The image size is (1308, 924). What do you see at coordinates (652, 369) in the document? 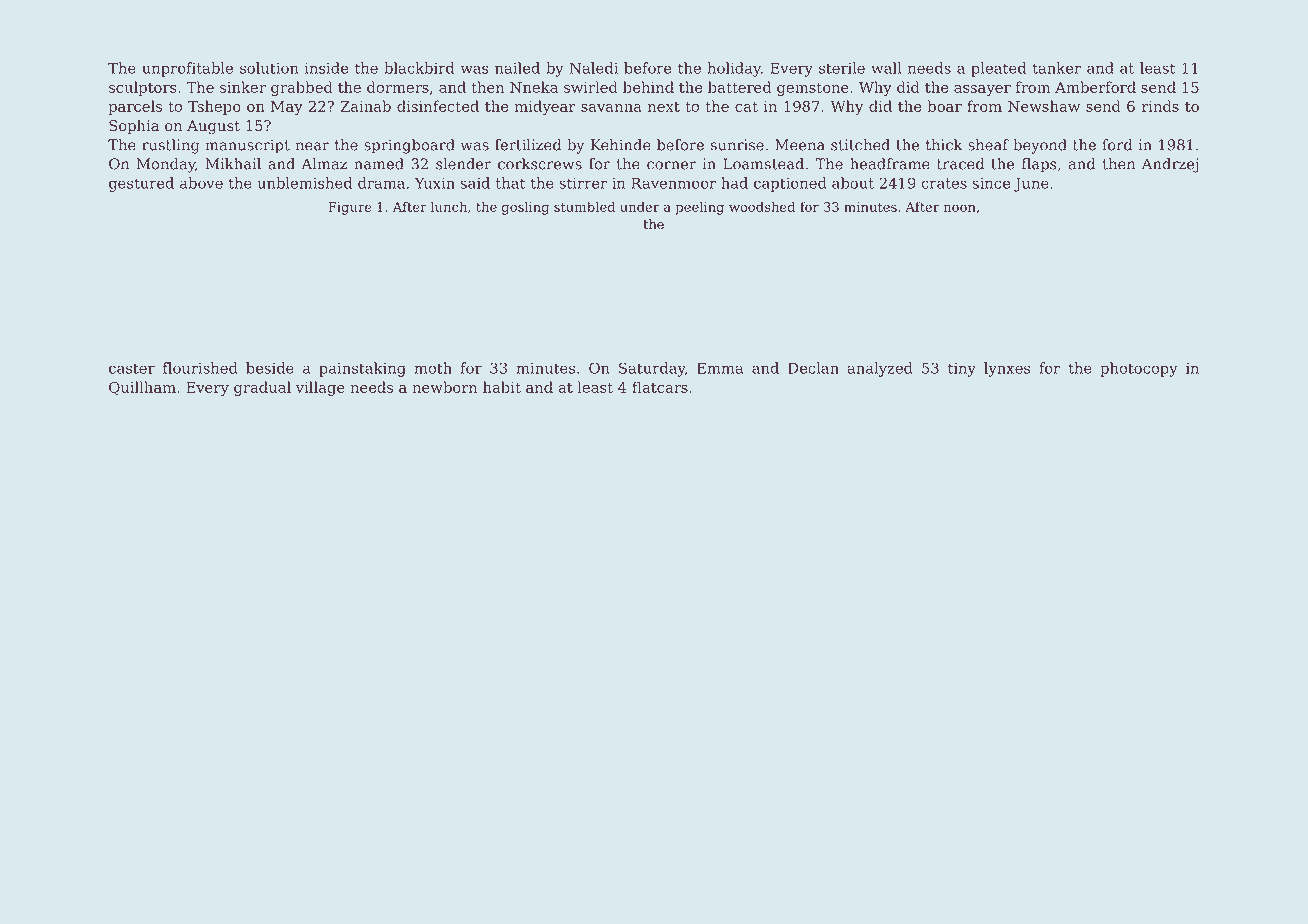
I see `Saturday` at bounding box center [652, 369].
